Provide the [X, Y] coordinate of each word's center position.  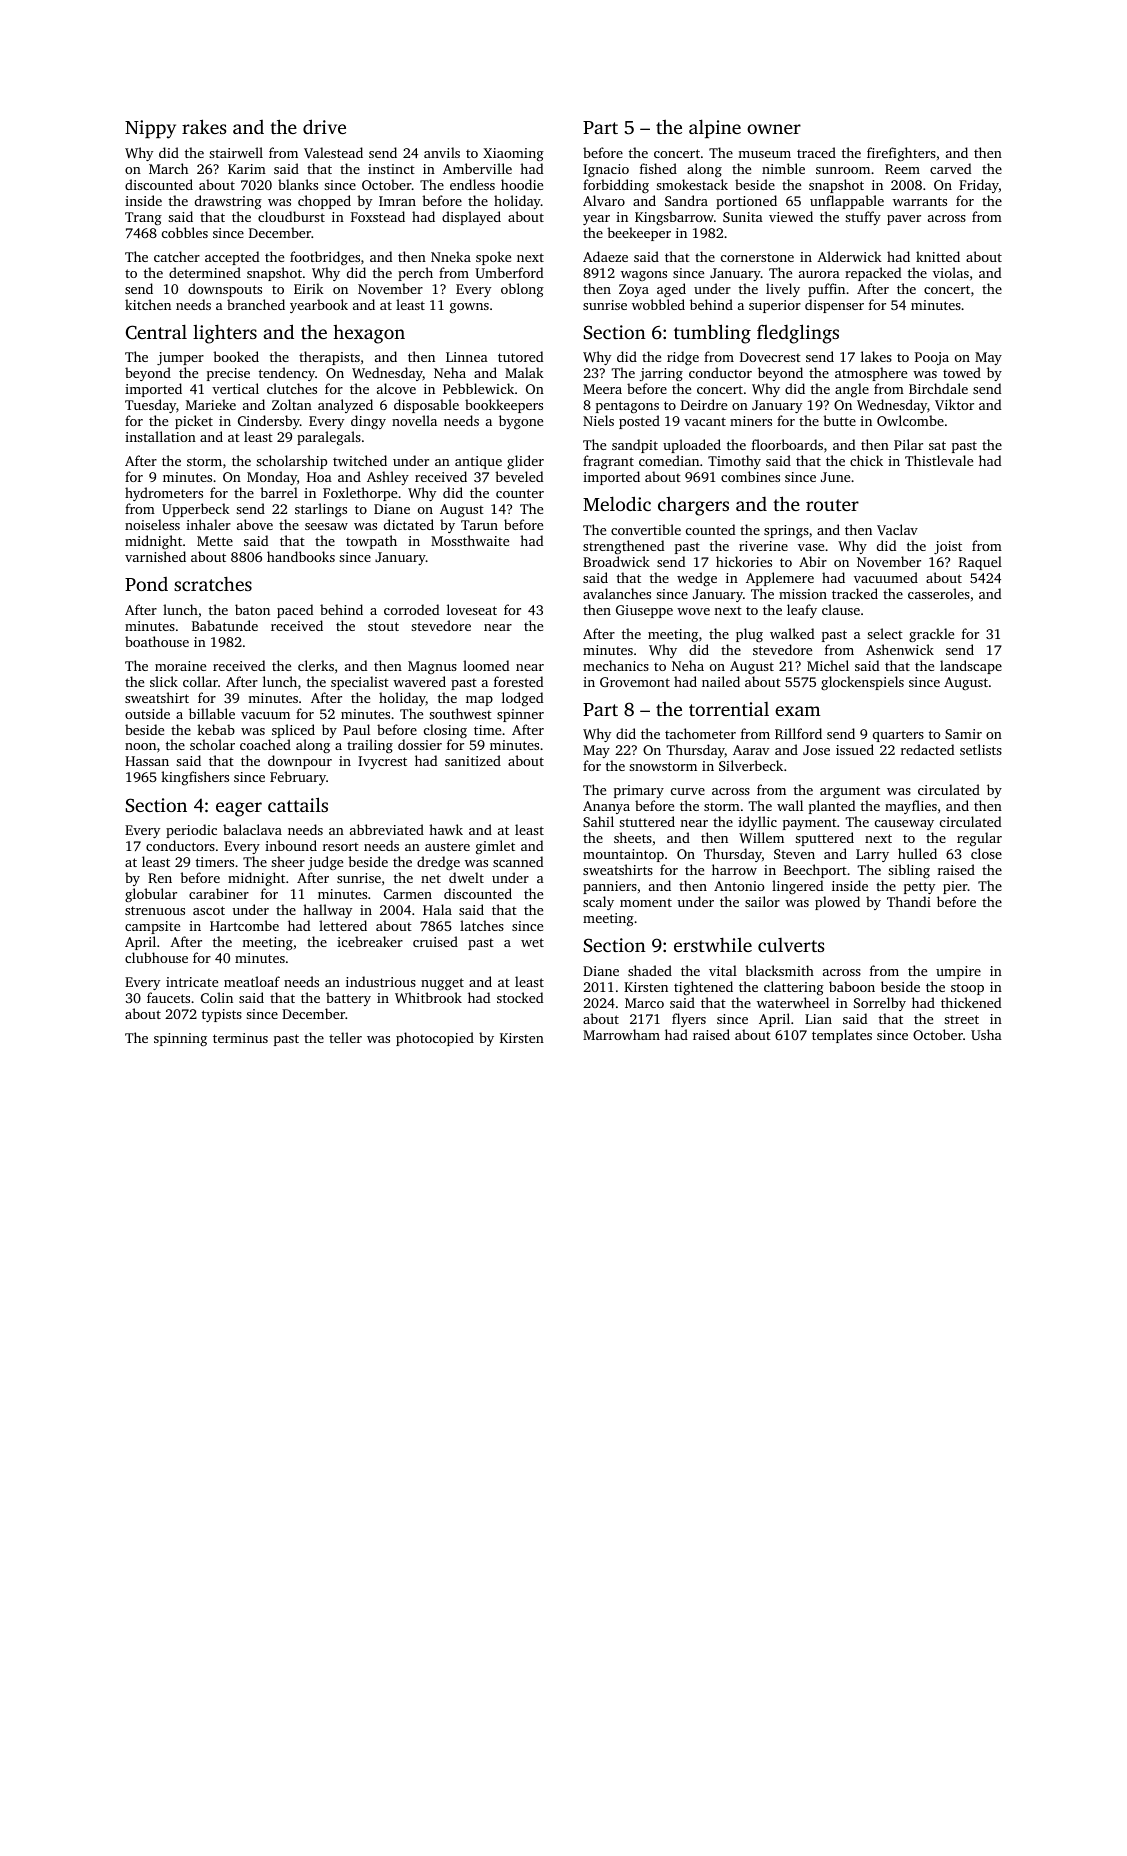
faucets [168, 997]
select [885, 633]
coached [265, 744]
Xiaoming [513, 154]
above [255, 524]
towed [962, 372]
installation [160, 436]
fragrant [608, 462]
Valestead [333, 152]
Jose [816, 750]
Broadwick [616, 561]
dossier [420, 744]
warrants [920, 201]
